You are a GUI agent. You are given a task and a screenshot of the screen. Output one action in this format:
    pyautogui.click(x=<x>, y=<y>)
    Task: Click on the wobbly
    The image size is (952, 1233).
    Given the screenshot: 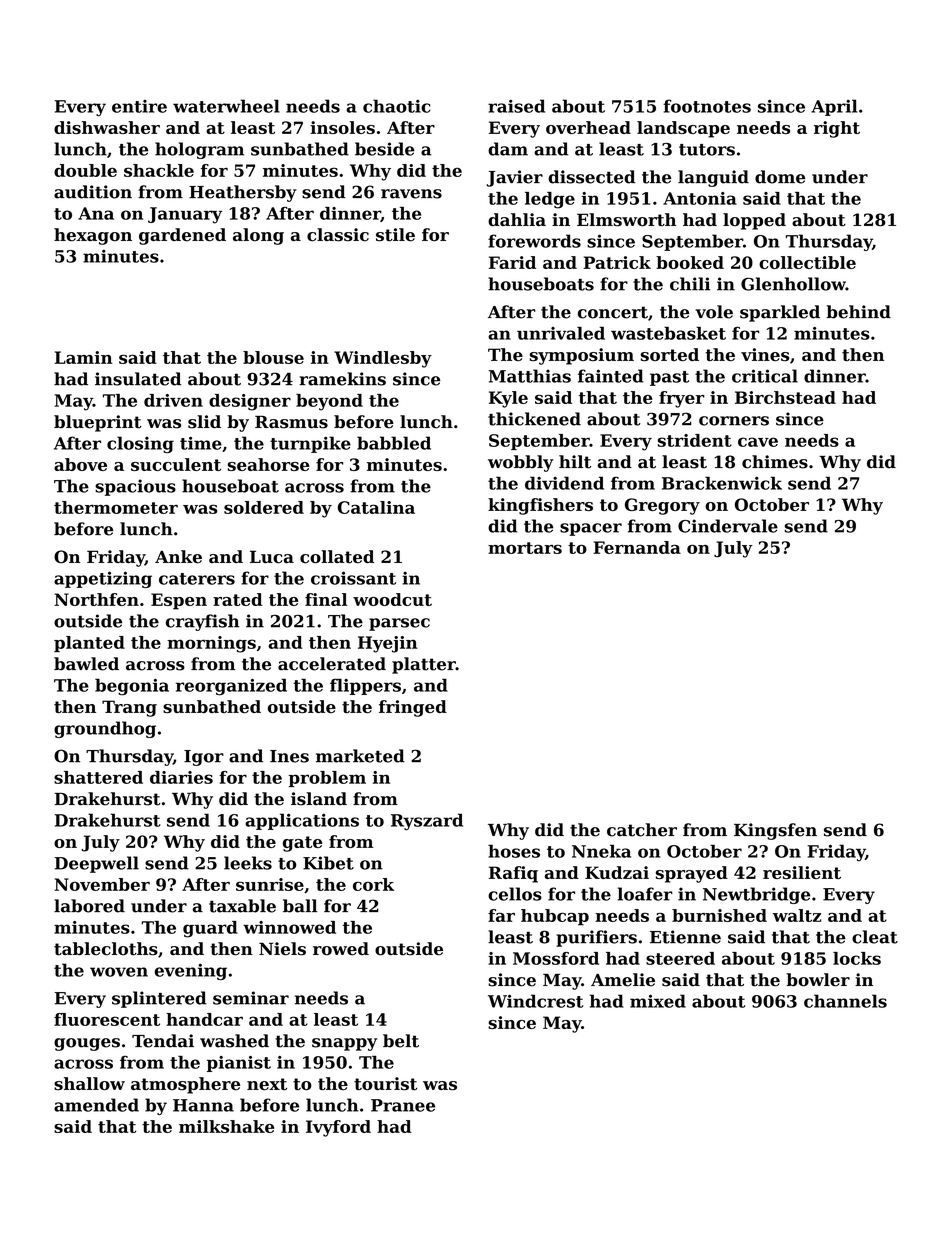 What is the action you would take?
    pyautogui.click(x=520, y=463)
